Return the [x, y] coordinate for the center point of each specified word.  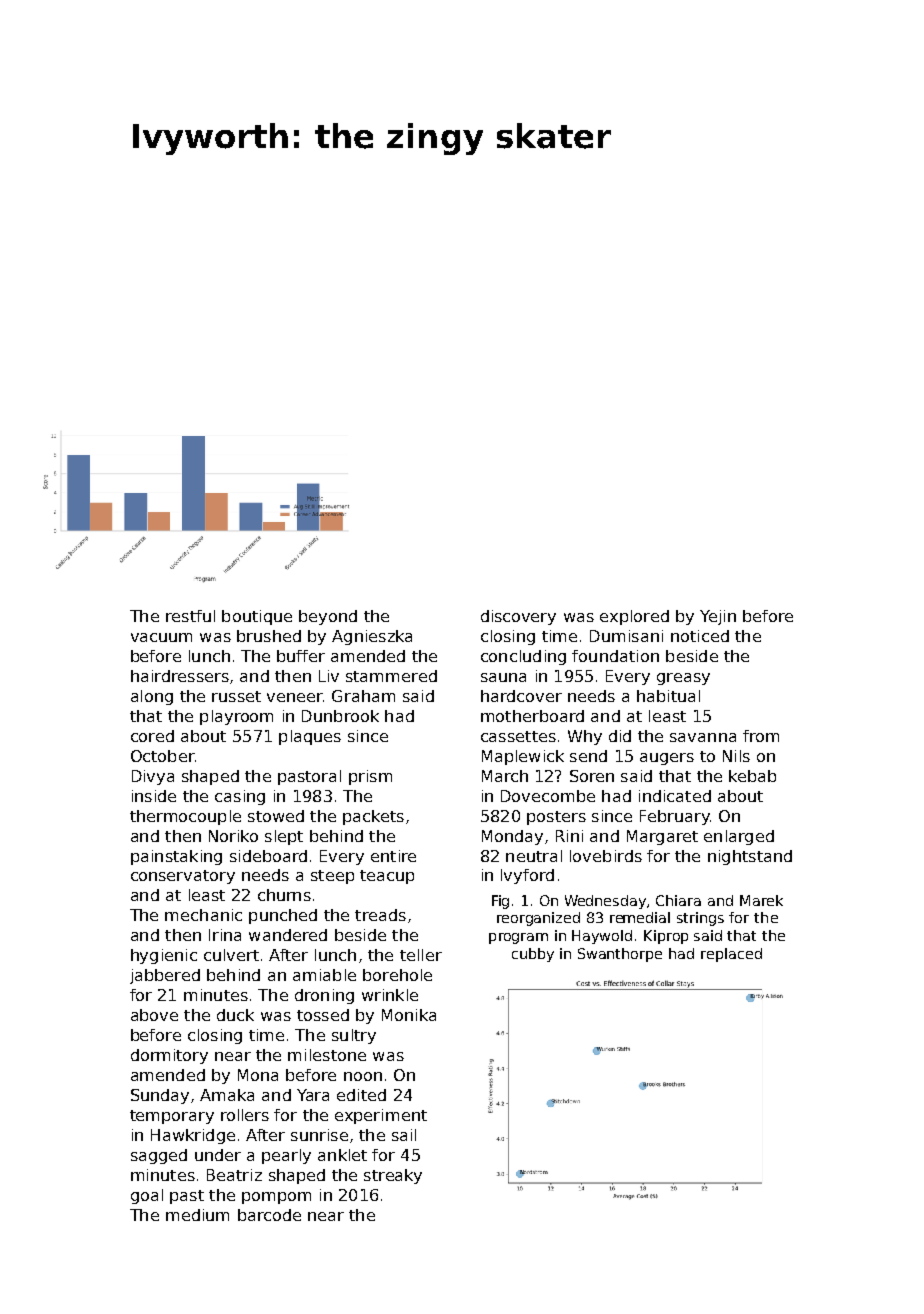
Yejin [718, 617]
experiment [381, 1116]
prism [370, 777]
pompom [276, 1198]
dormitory [169, 1056]
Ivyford [527, 876]
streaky [393, 1176]
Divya [153, 777]
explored [634, 617]
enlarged [739, 837]
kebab [752, 776]
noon [363, 1076]
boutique [257, 617]
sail [404, 1135]
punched [283, 916]
